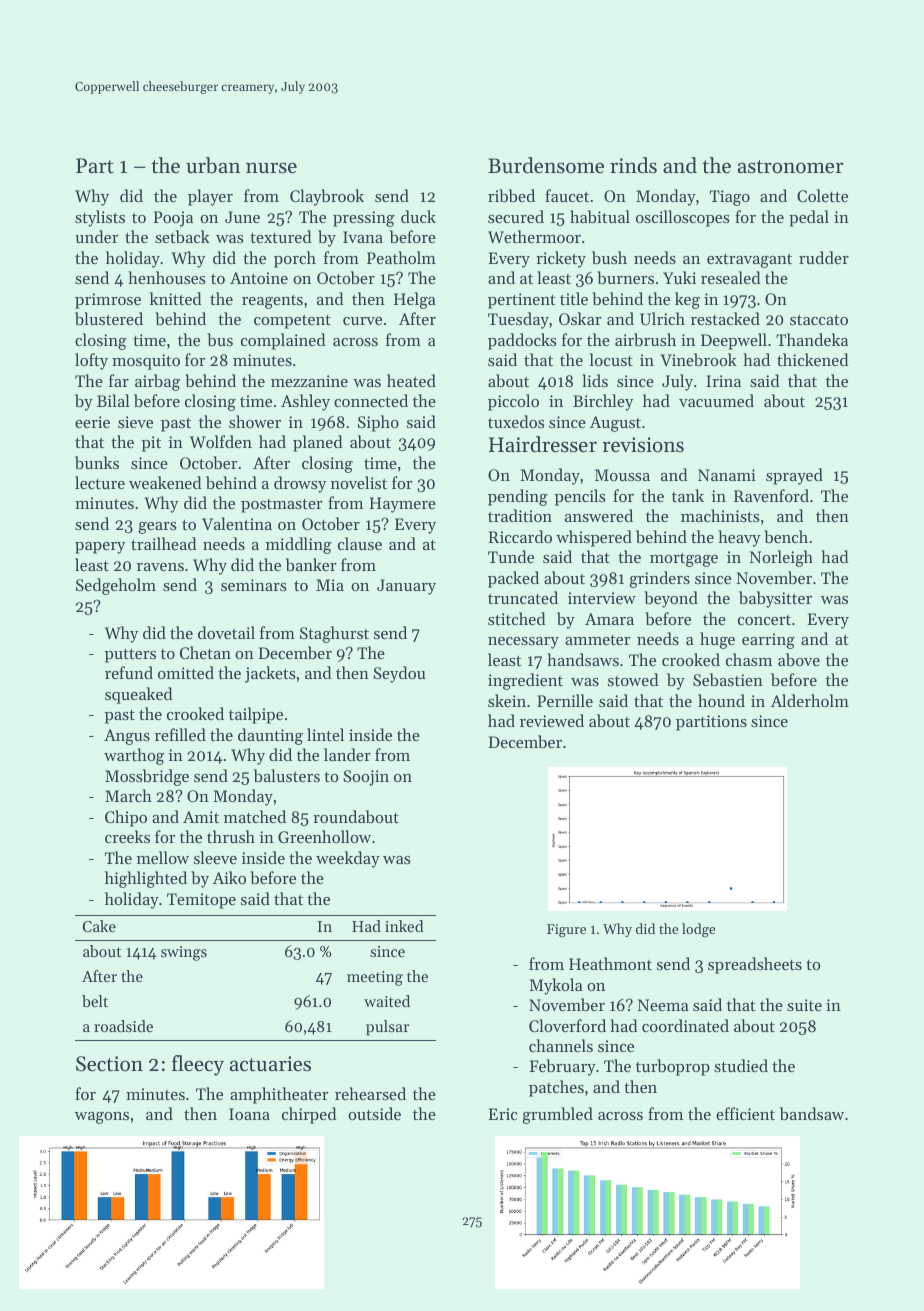 Image resolution: width=924 pixels, height=1311 pixels. Describe the element at coordinates (92, 422) in the page. I see `eerie` at that location.
